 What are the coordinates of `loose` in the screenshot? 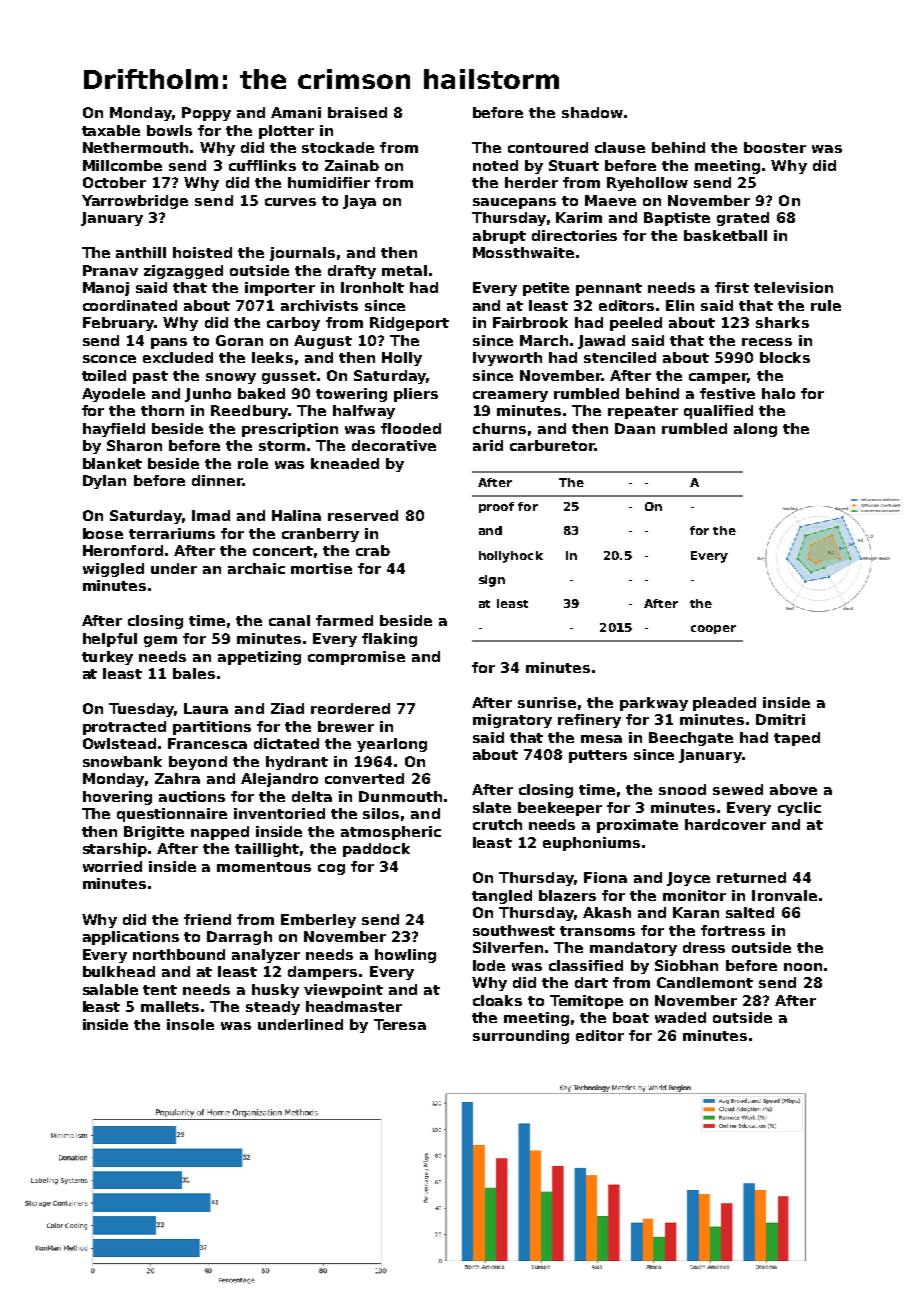 It's located at (103, 533).
